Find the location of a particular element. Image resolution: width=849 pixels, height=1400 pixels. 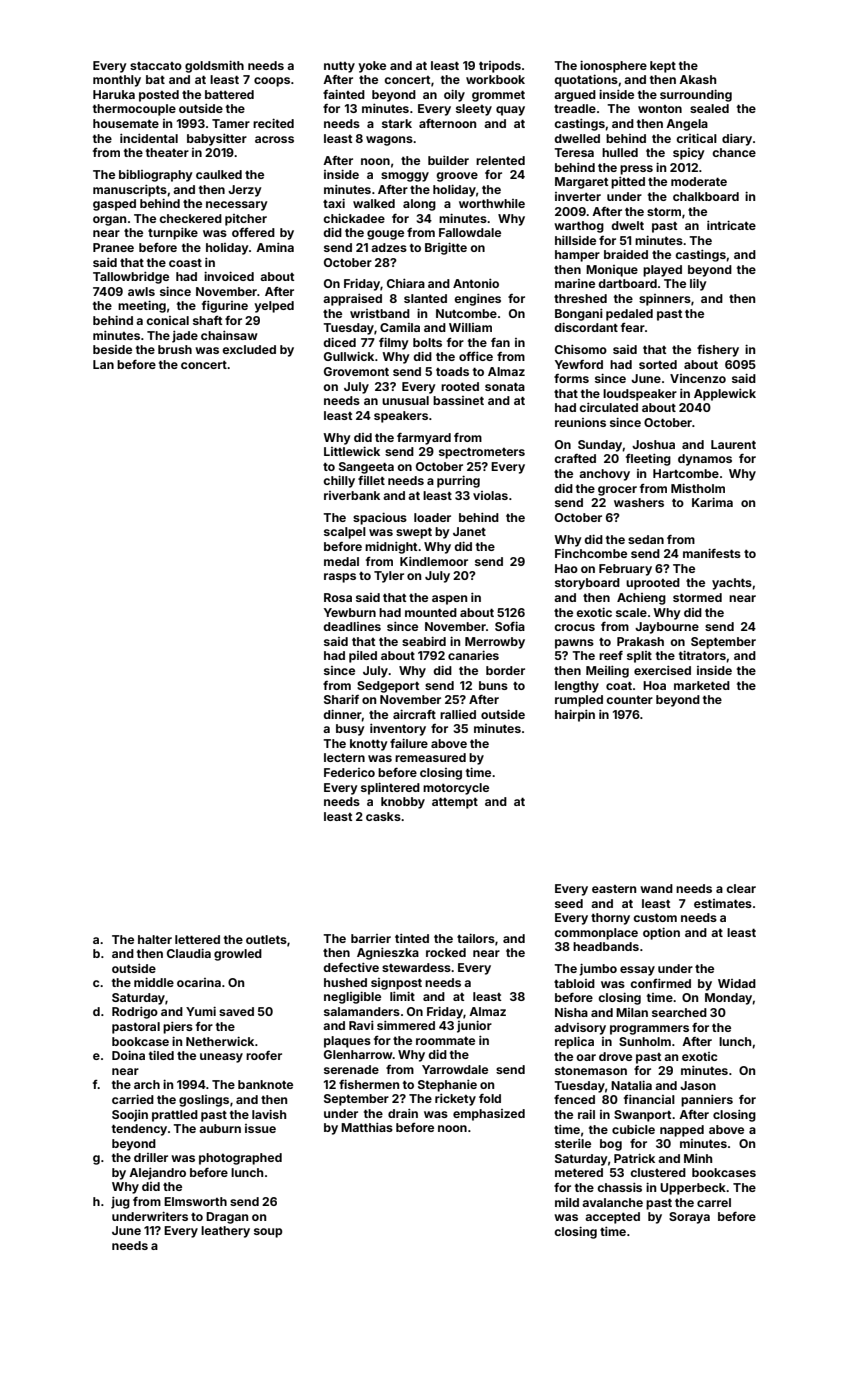

fishermen is located at coordinates (369, 1084).
